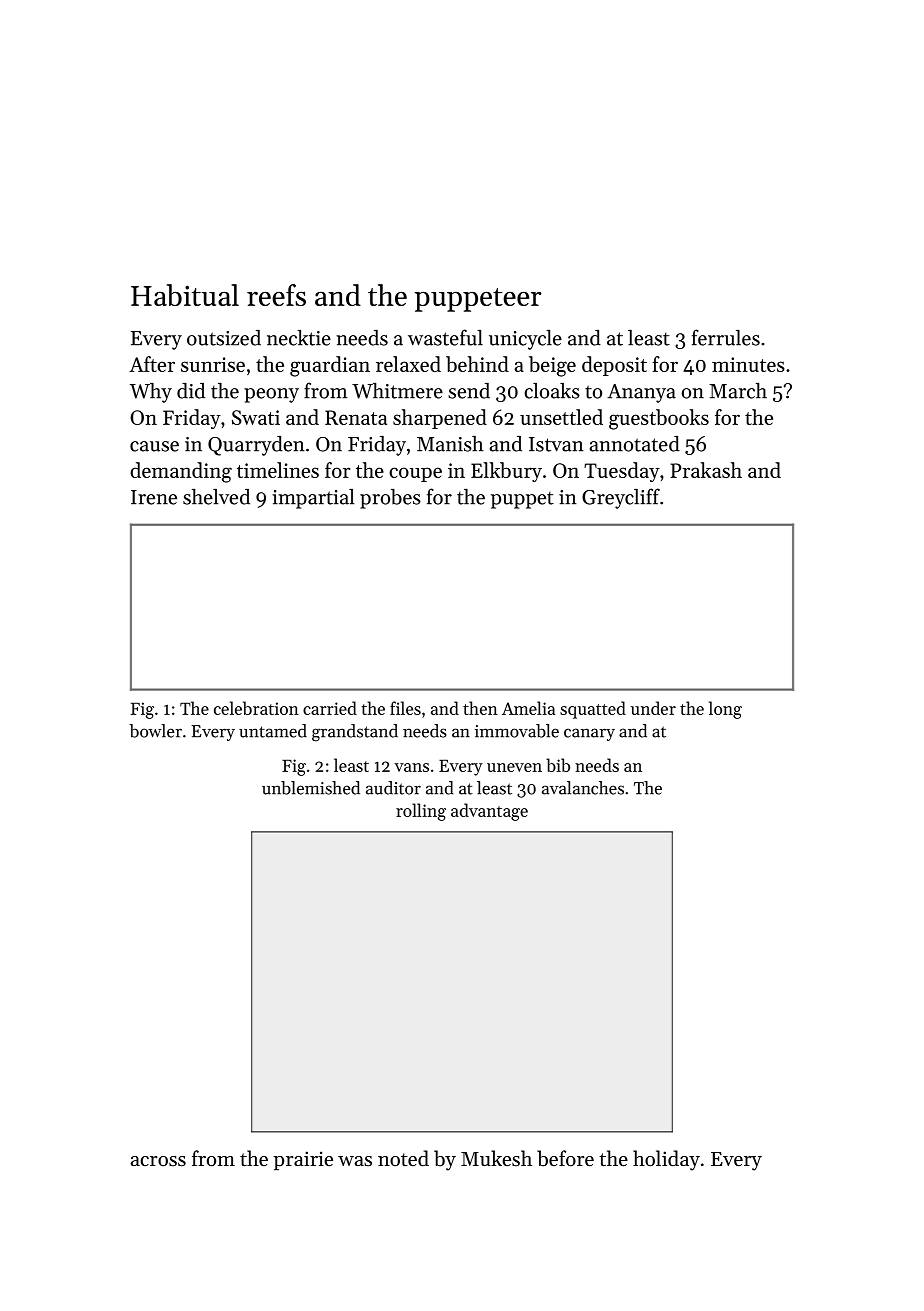 The width and height of the document is (924, 1311). I want to click on unsettled, so click(561, 417).
